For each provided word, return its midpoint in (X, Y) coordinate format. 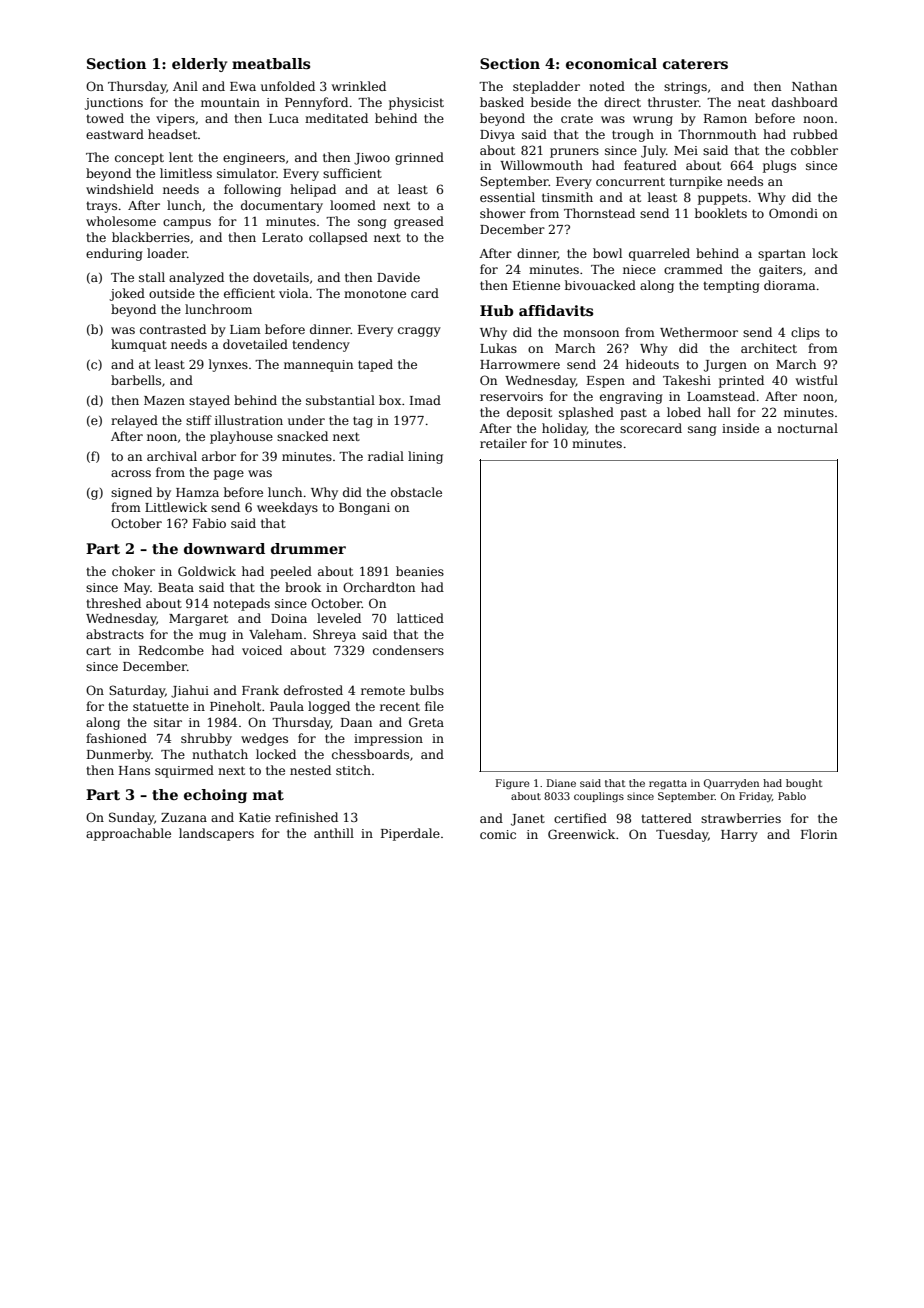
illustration (249, 420)
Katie (255, 817)
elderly (199, 65)
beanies (420, 571)
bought (804, 784)
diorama (790, 285)
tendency (321, 345)
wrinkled (359, 86)
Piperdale (410, 834)
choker (133, 571)
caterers (695, 64)
